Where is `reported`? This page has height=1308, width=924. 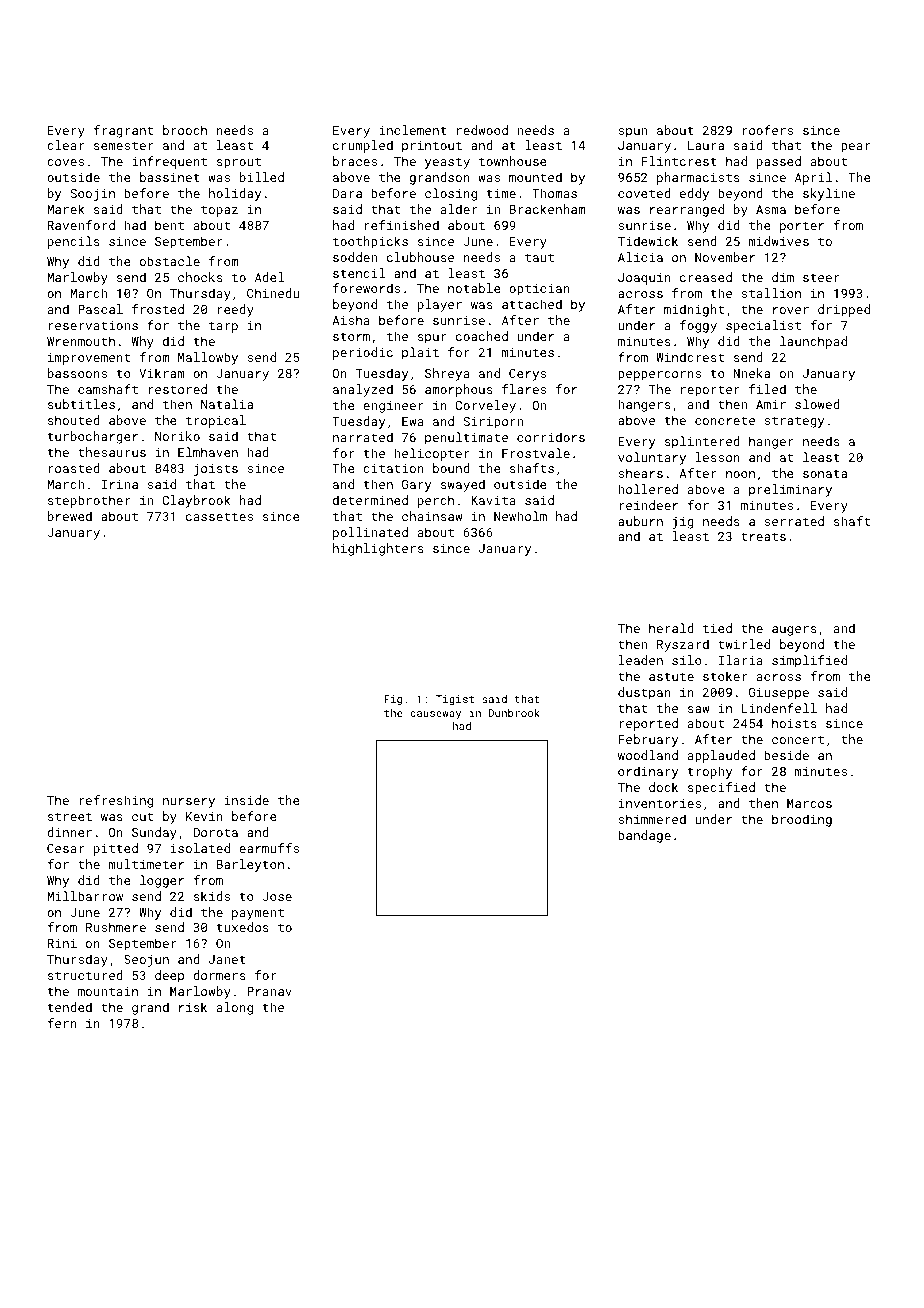 reported is located at coordinates (648, 724).
